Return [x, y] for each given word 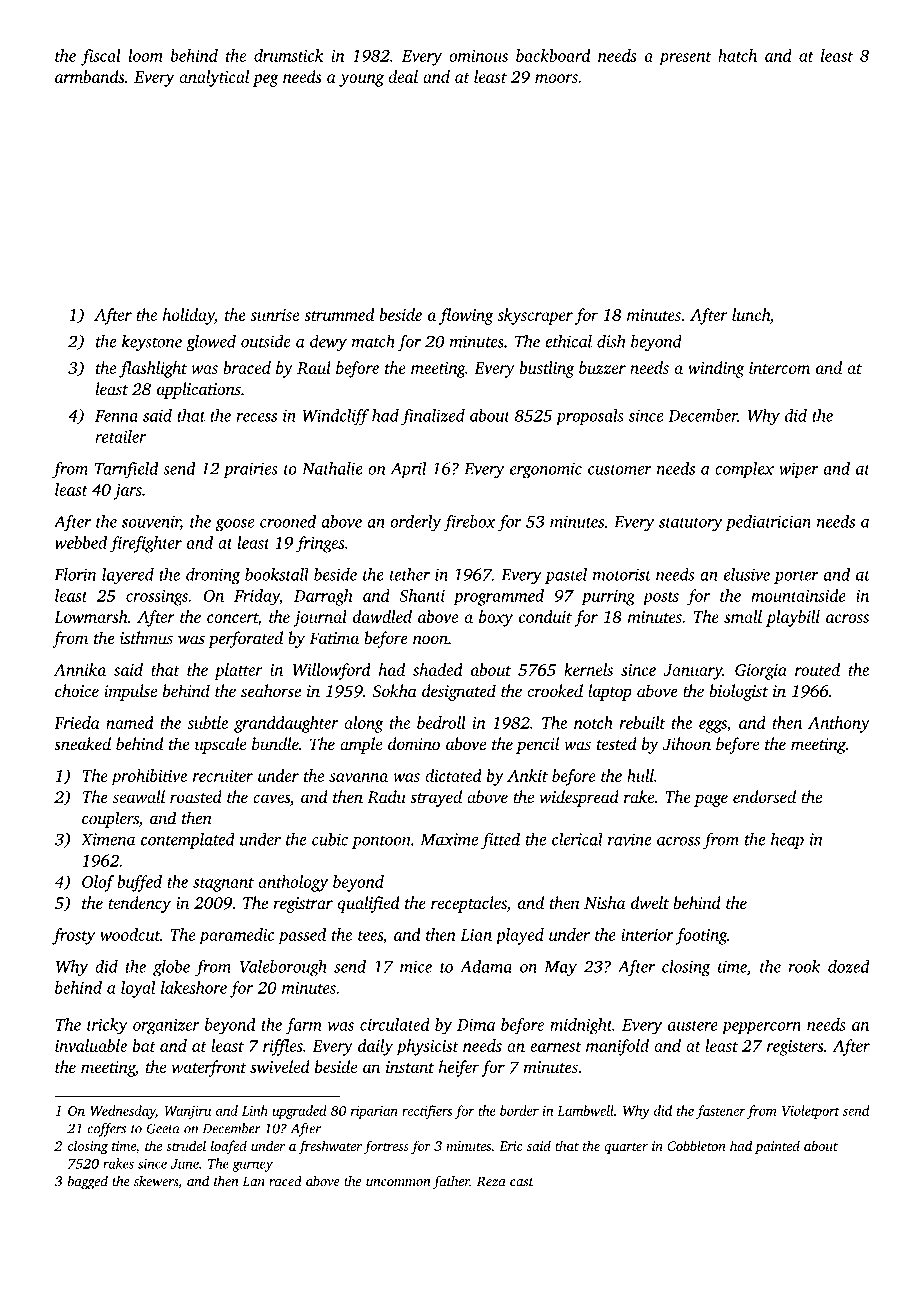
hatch [737, 55]
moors [556, 78]
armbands [90, 76]
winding [716, 369]
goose [235, 525]
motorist [622, 574]
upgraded [299, 1112]
